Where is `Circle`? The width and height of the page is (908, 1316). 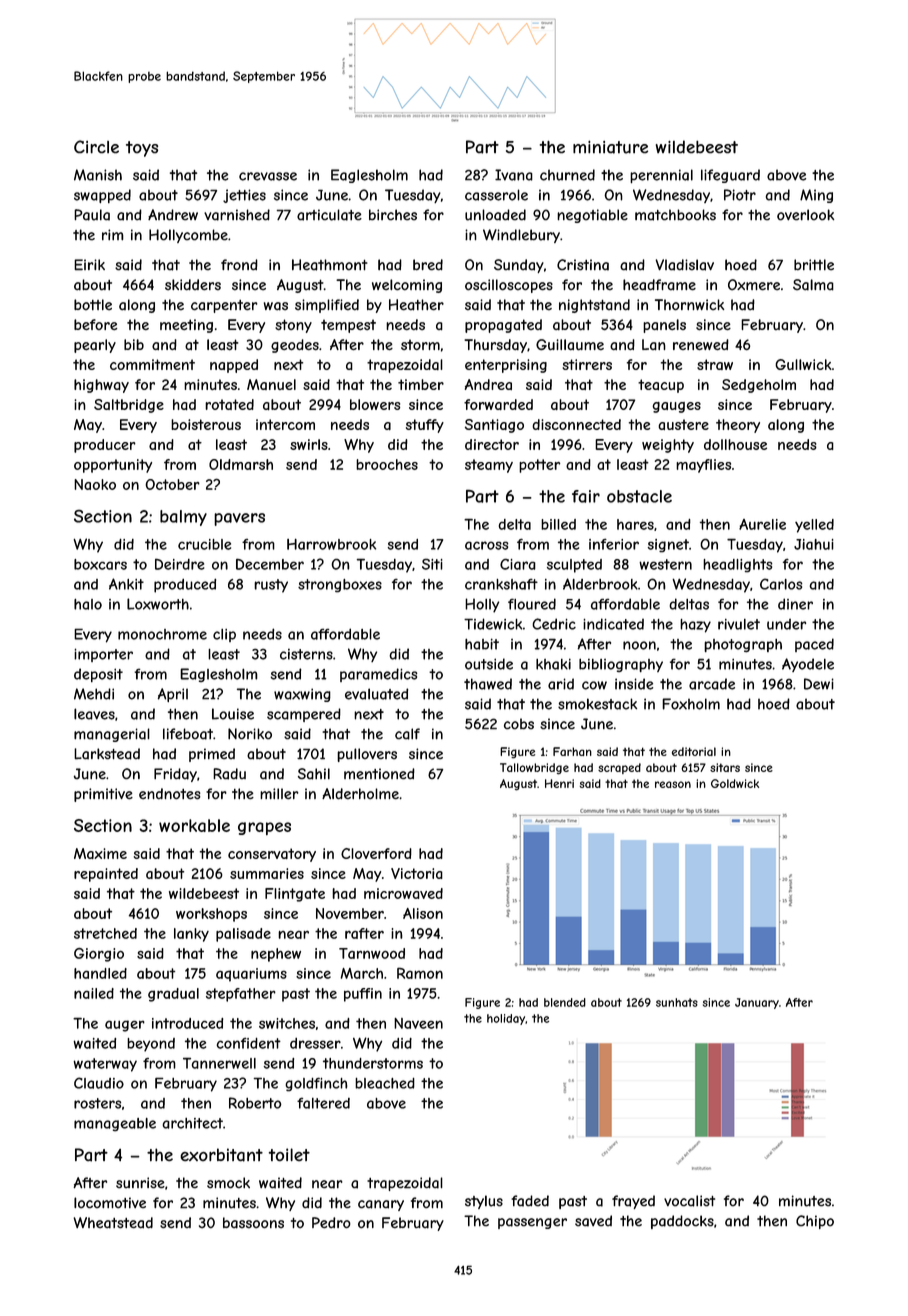 Circle is located at coordinates (96, 147).
